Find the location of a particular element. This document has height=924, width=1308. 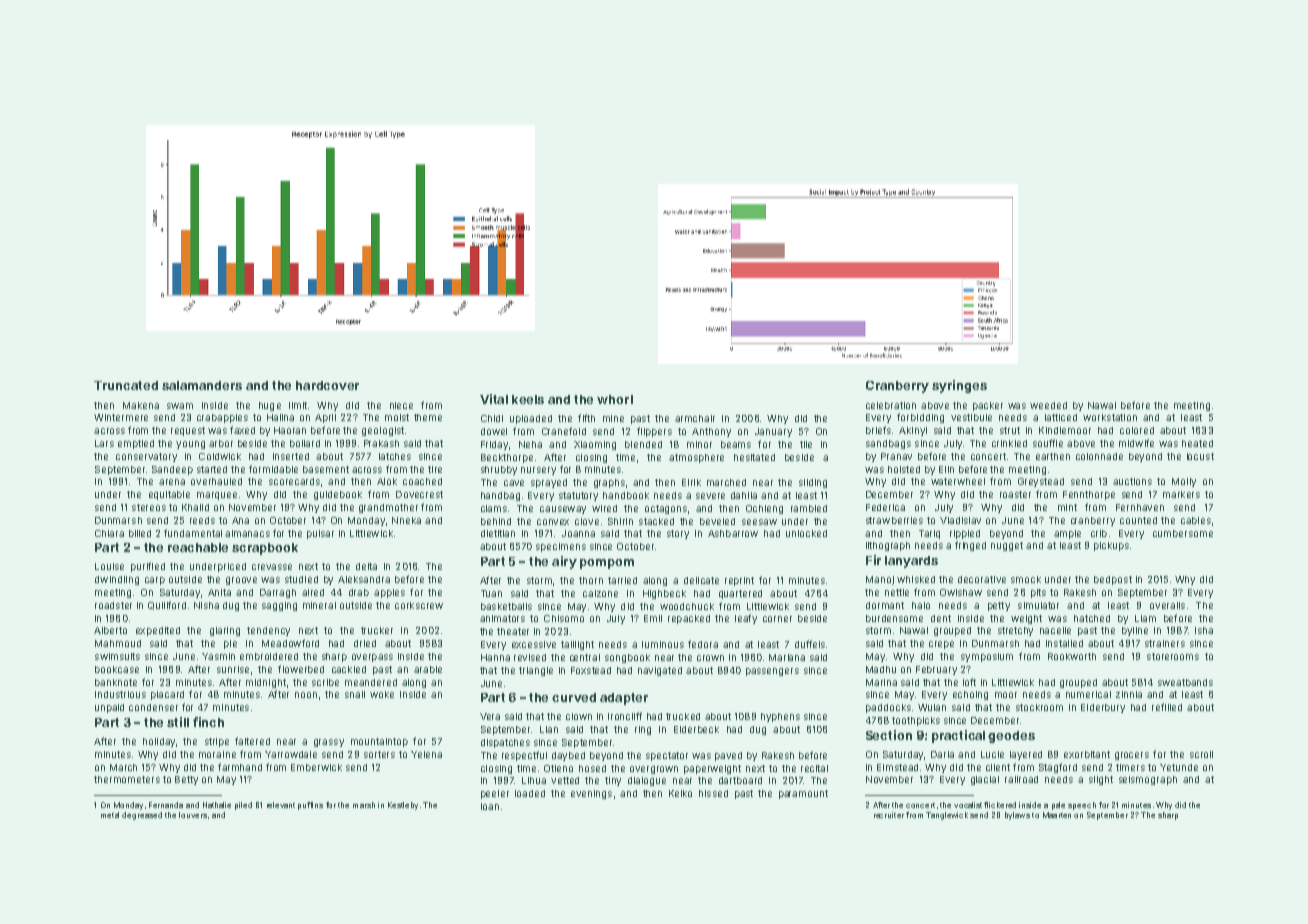

airy is located at coordinates (564, 562).
